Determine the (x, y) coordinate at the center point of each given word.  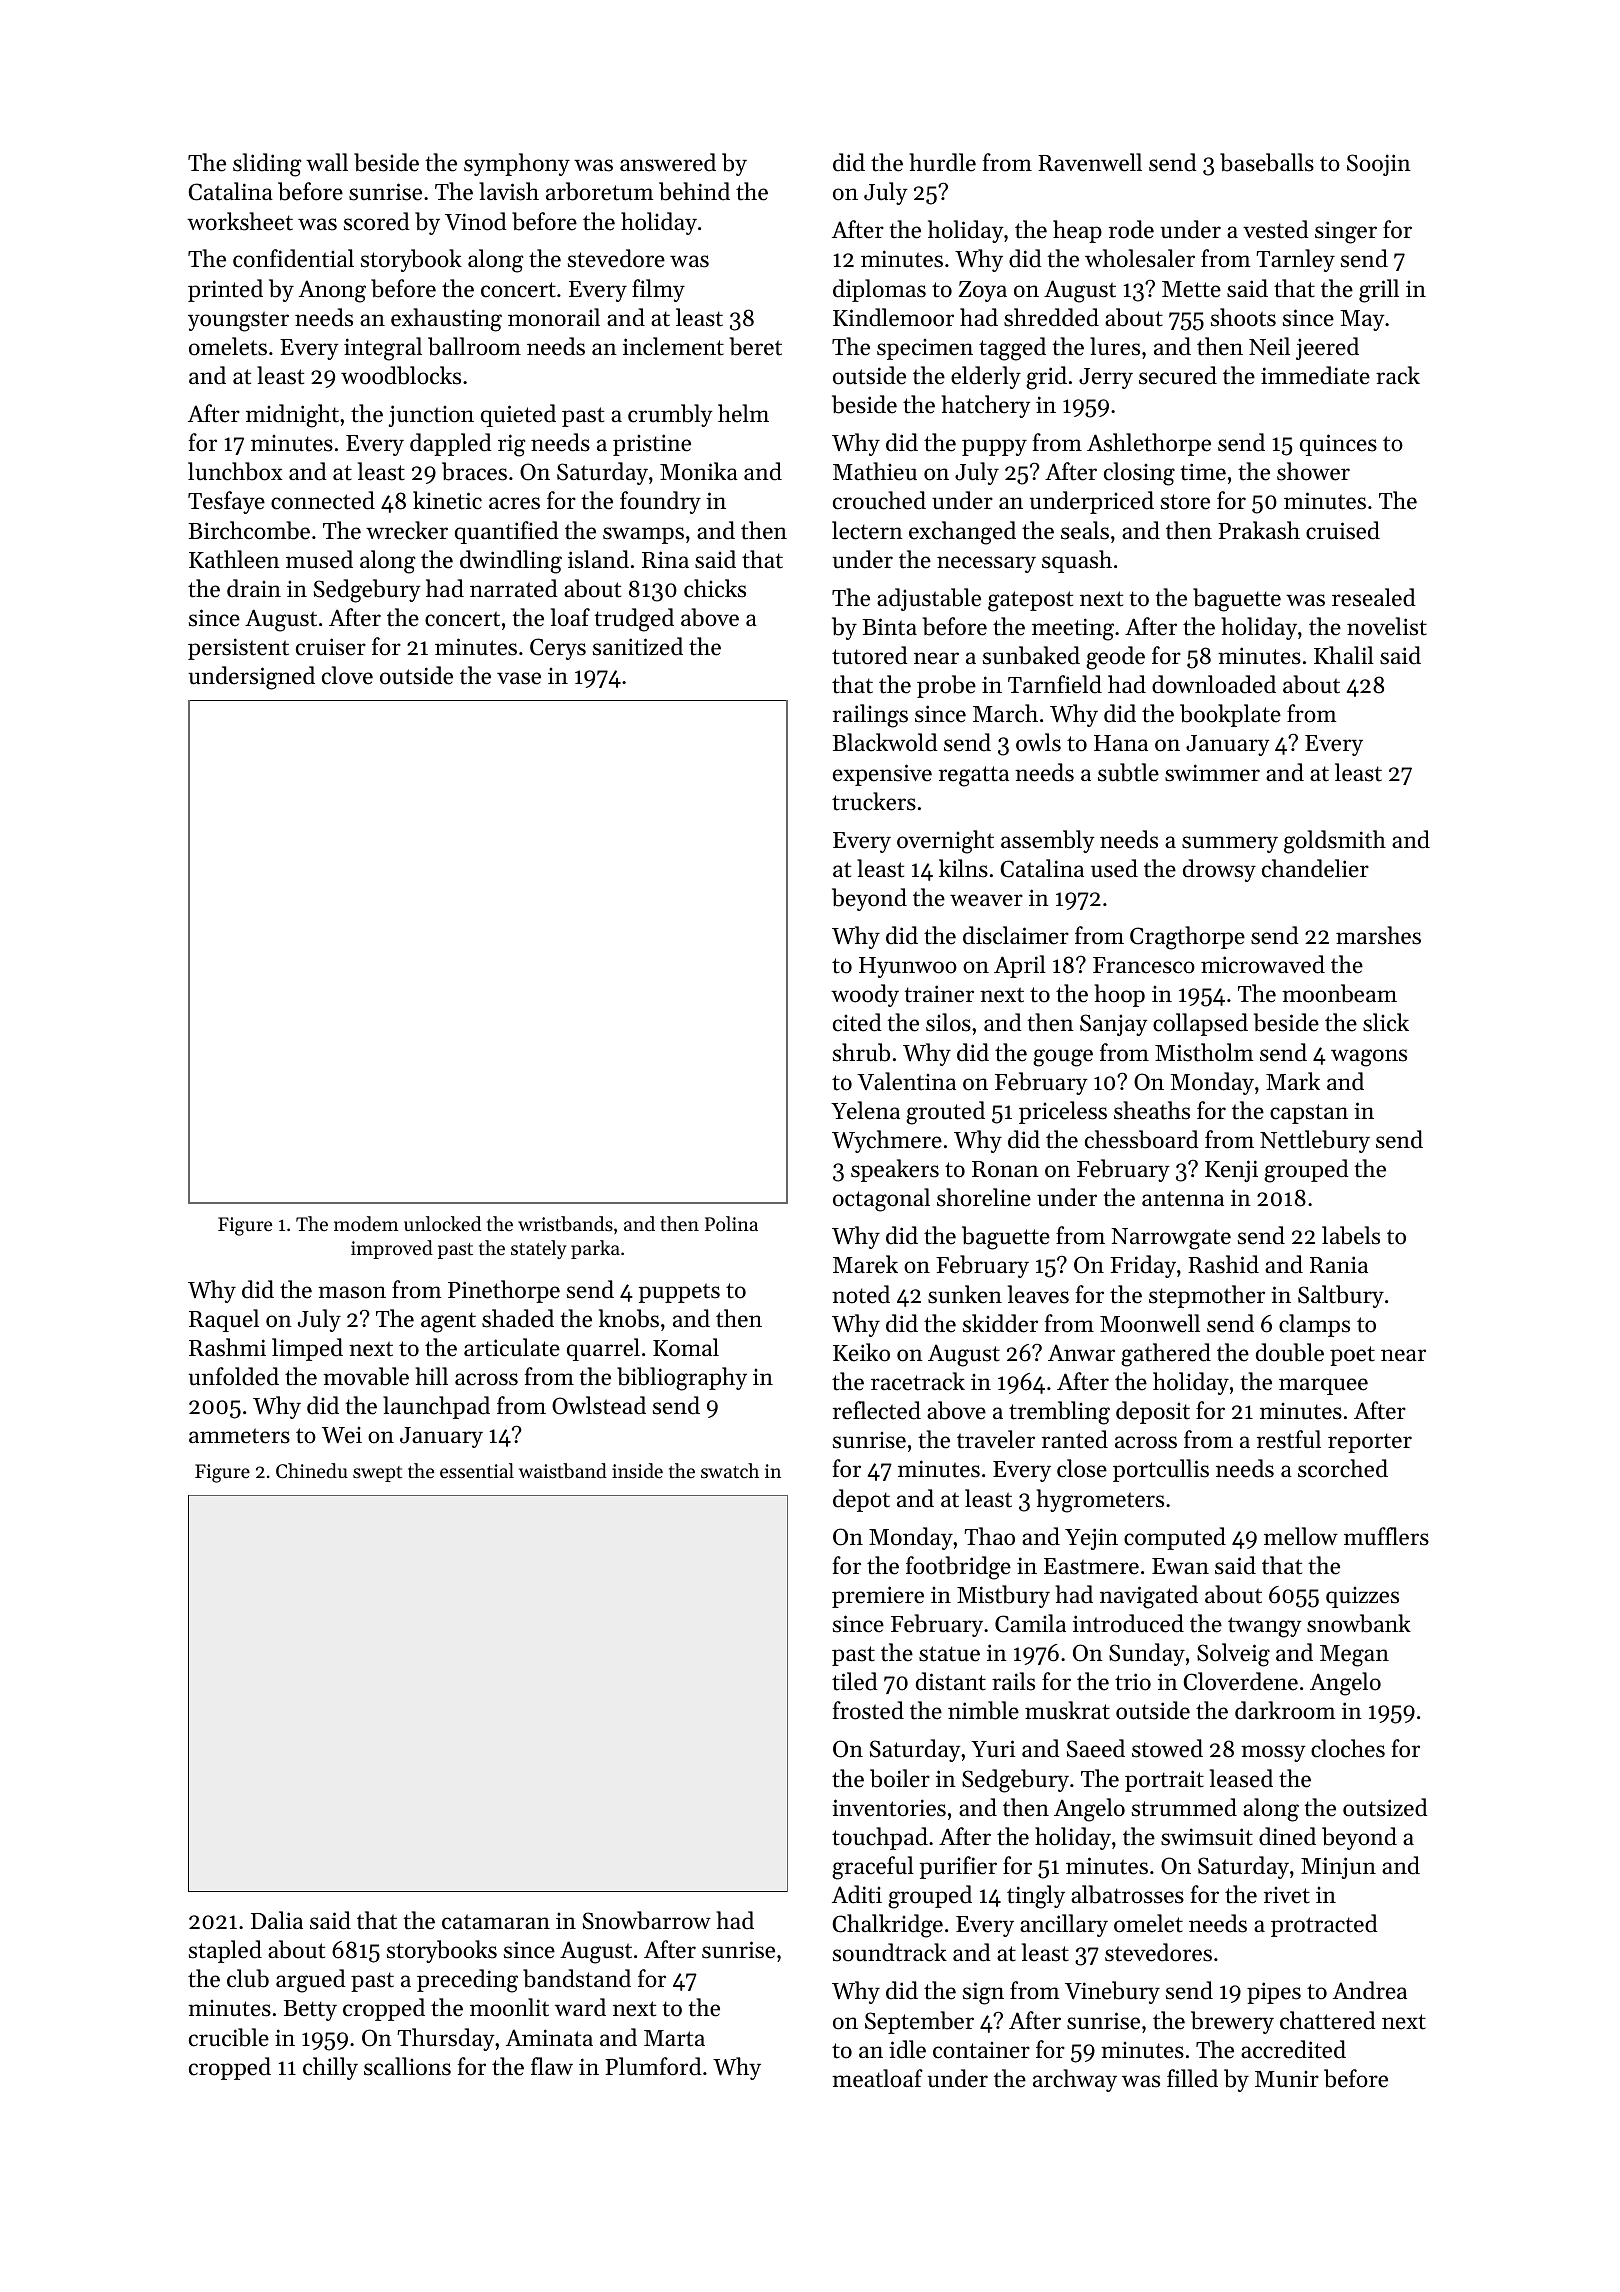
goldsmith (1335, 842)
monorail (554, 317)
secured (1178, 375)
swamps (643, 535)
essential (477, 1470)
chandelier (1315, 868)
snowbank (1359, 1623)
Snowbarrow (647, 1920)
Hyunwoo (908, 967)
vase (519, 678)
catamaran (496, 1922)
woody (865, 995)
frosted (868, 1710)
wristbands (565, 1223)
